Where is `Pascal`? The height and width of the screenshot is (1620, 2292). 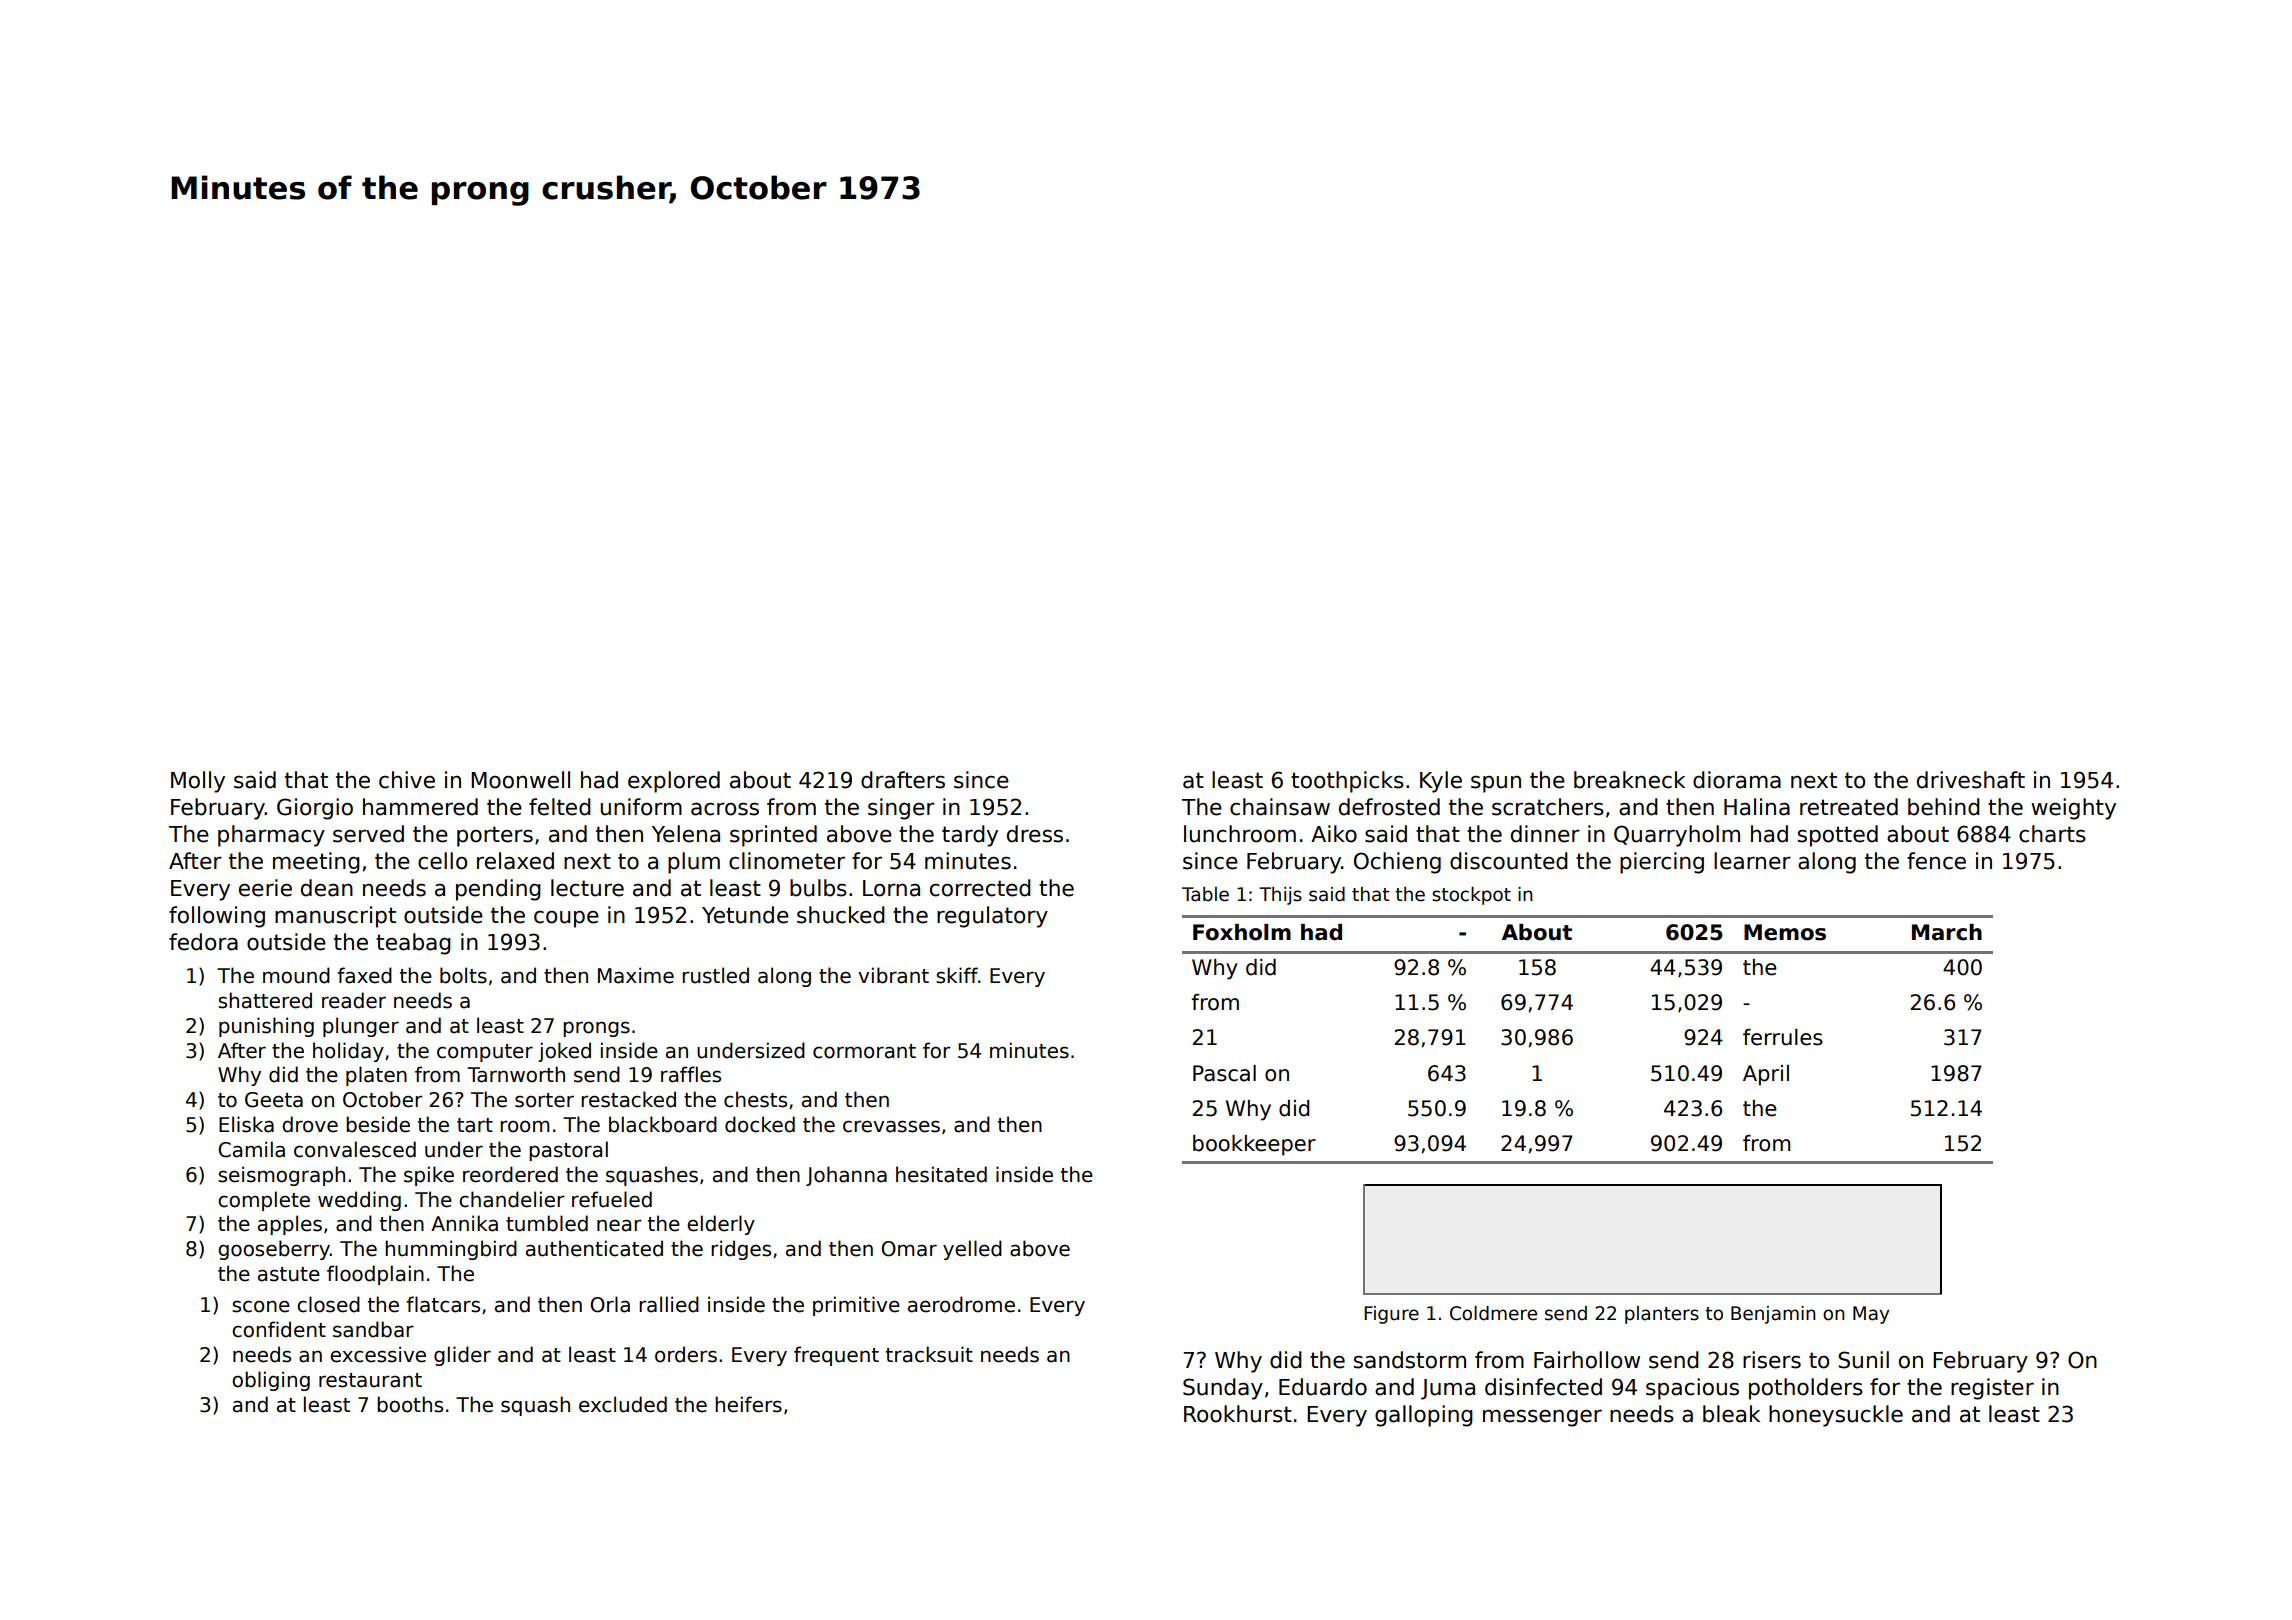 Pascal is located at coordinates (1224, 1073).
